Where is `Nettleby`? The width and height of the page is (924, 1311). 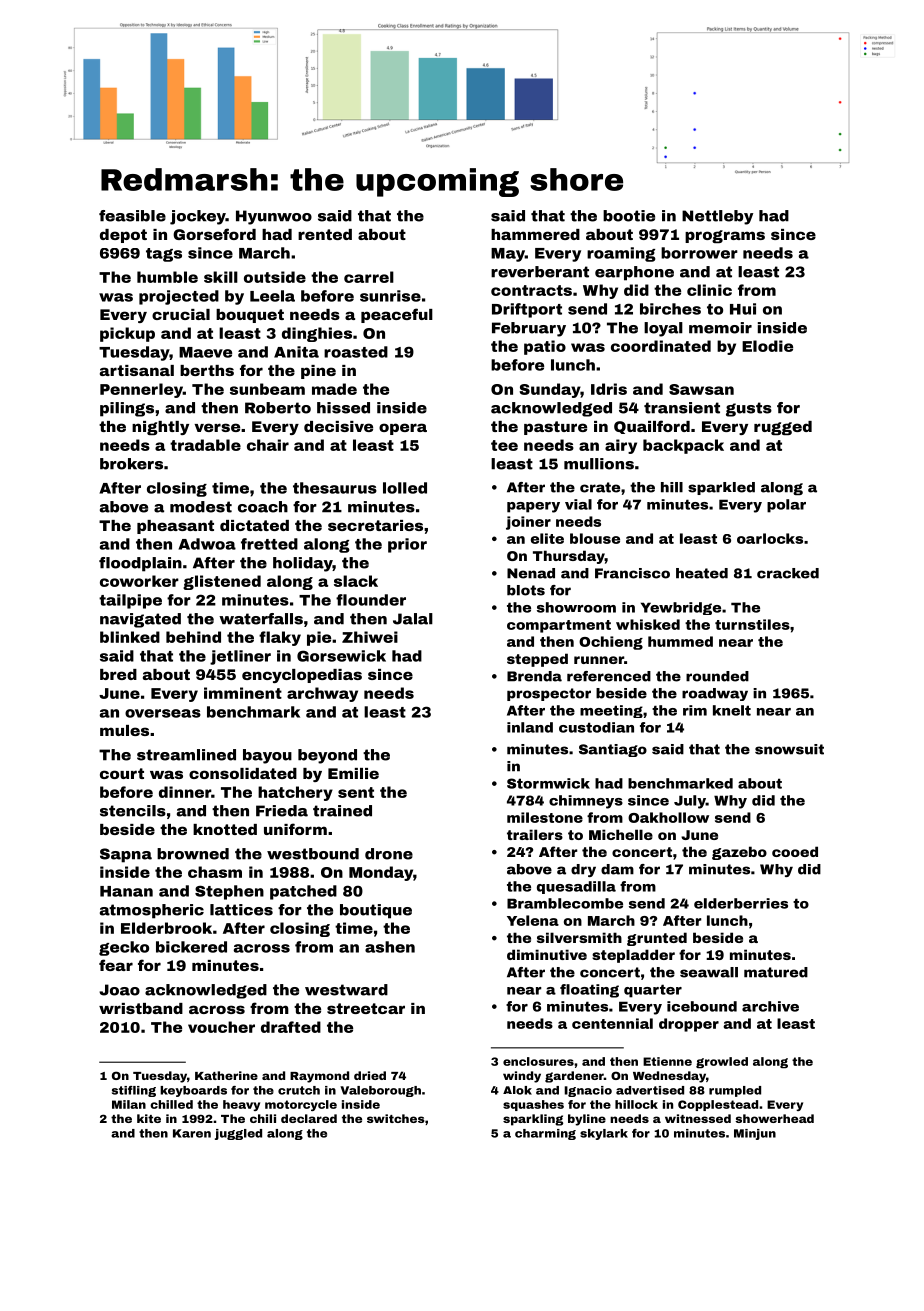 Nettleby is located at coordinates (717, 217).
